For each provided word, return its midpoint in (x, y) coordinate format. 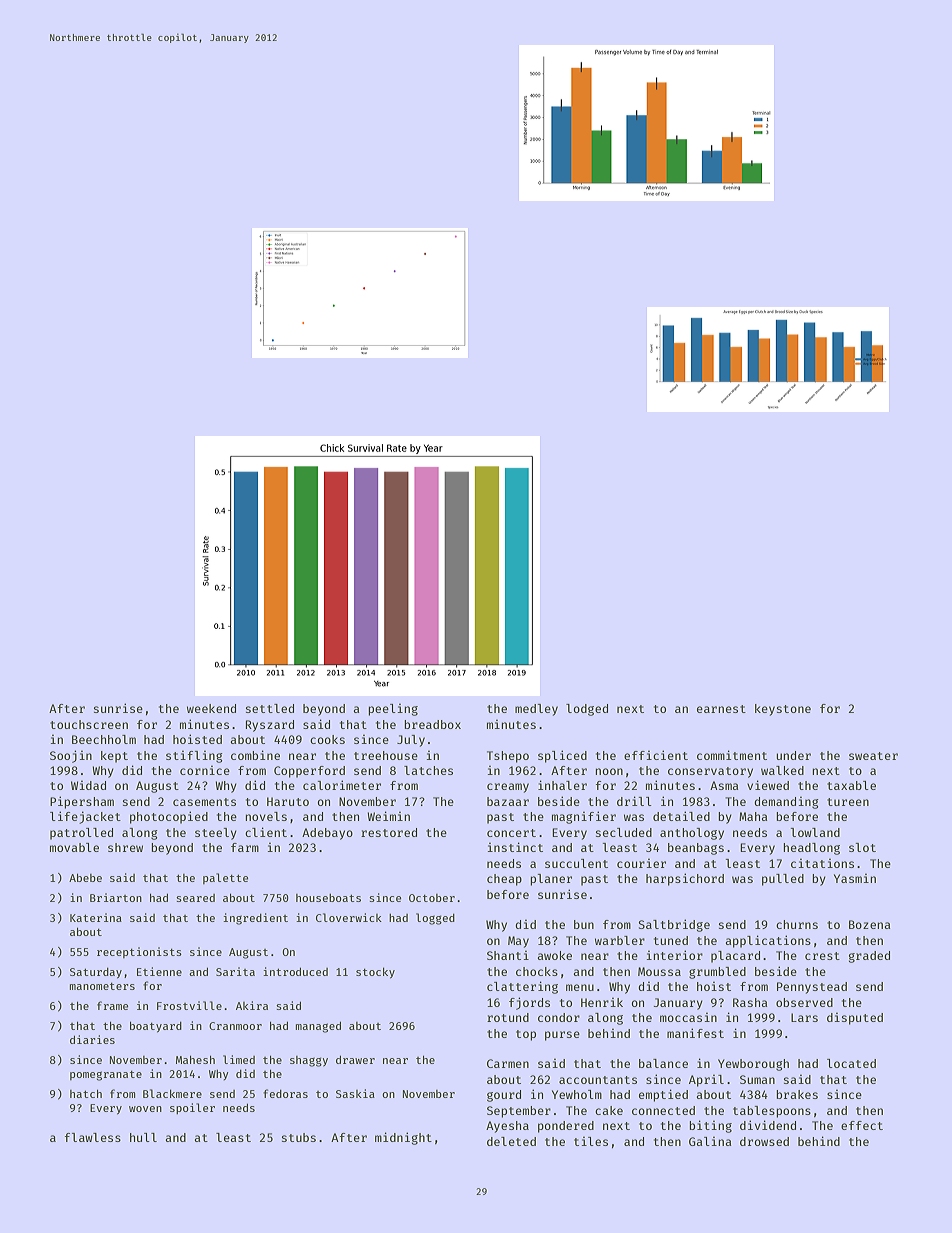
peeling (393, 710)
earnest (721, 709)
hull (143, 1137)
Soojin (71, 756)
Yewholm (577, 1094)
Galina (710, 1141)
